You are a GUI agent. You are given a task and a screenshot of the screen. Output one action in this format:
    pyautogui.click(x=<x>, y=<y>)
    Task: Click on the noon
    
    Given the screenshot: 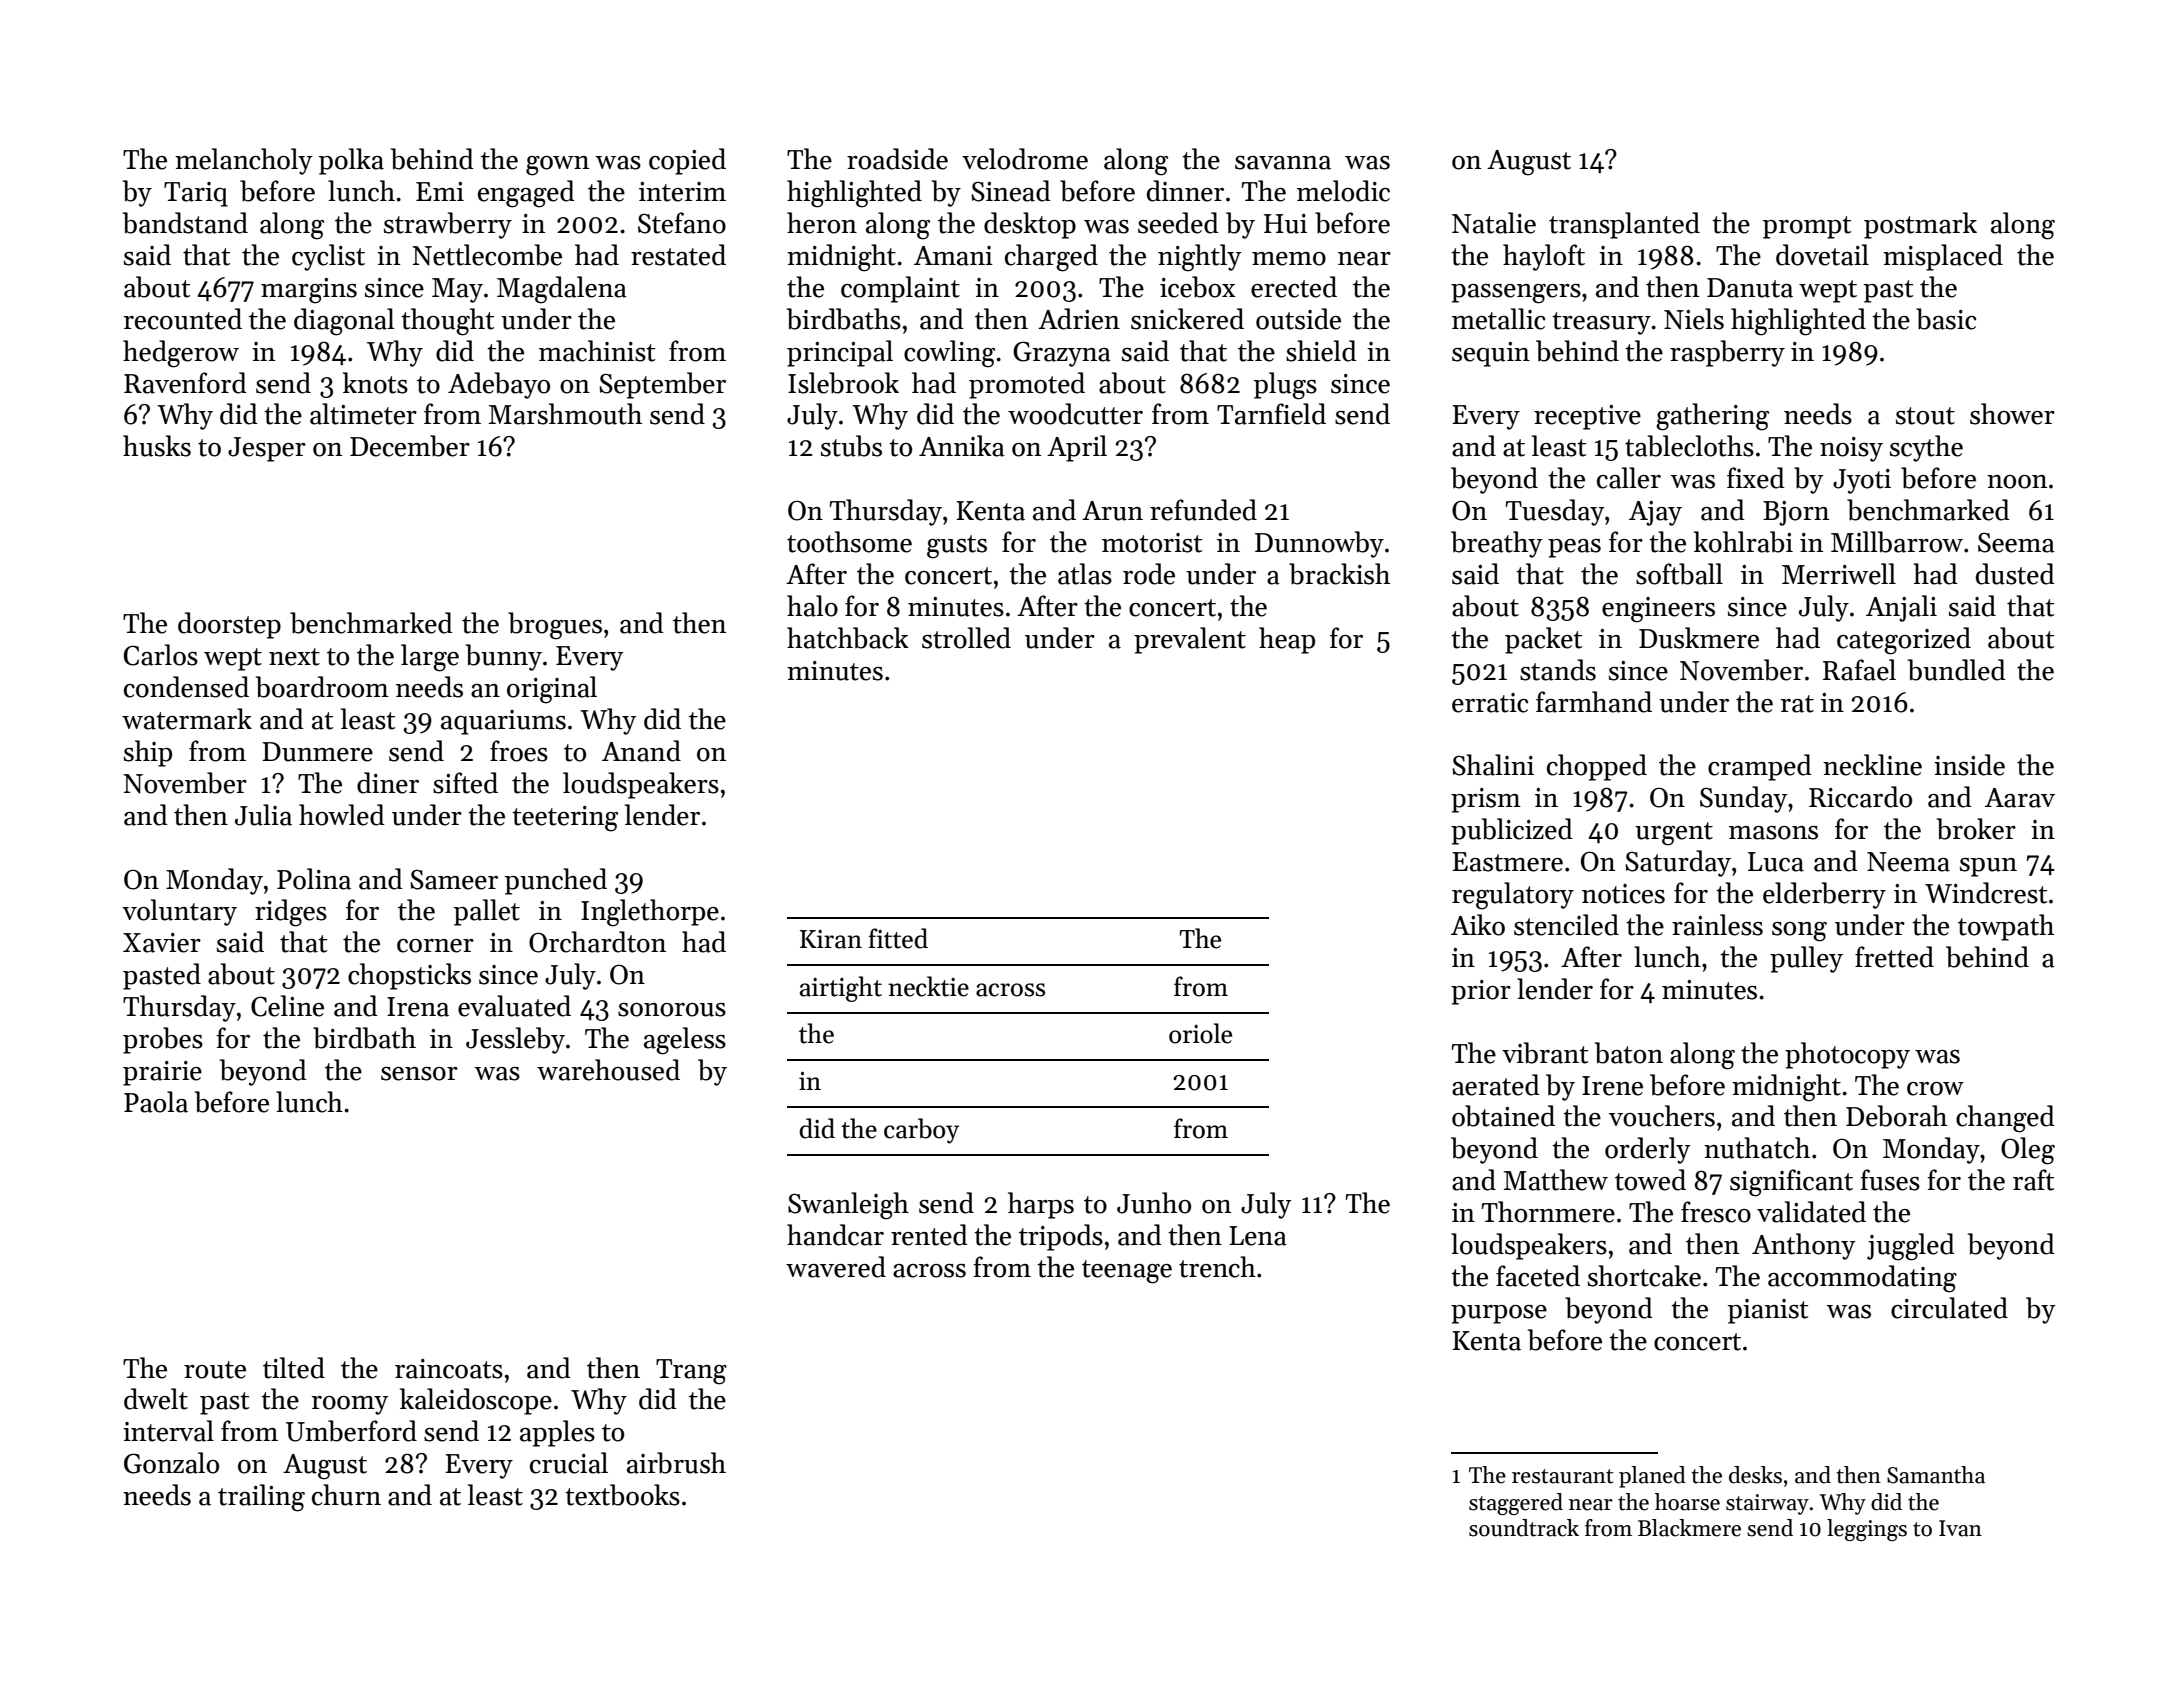 What is the action you would take?
    pyautogui.click(x=2017, y=482)
